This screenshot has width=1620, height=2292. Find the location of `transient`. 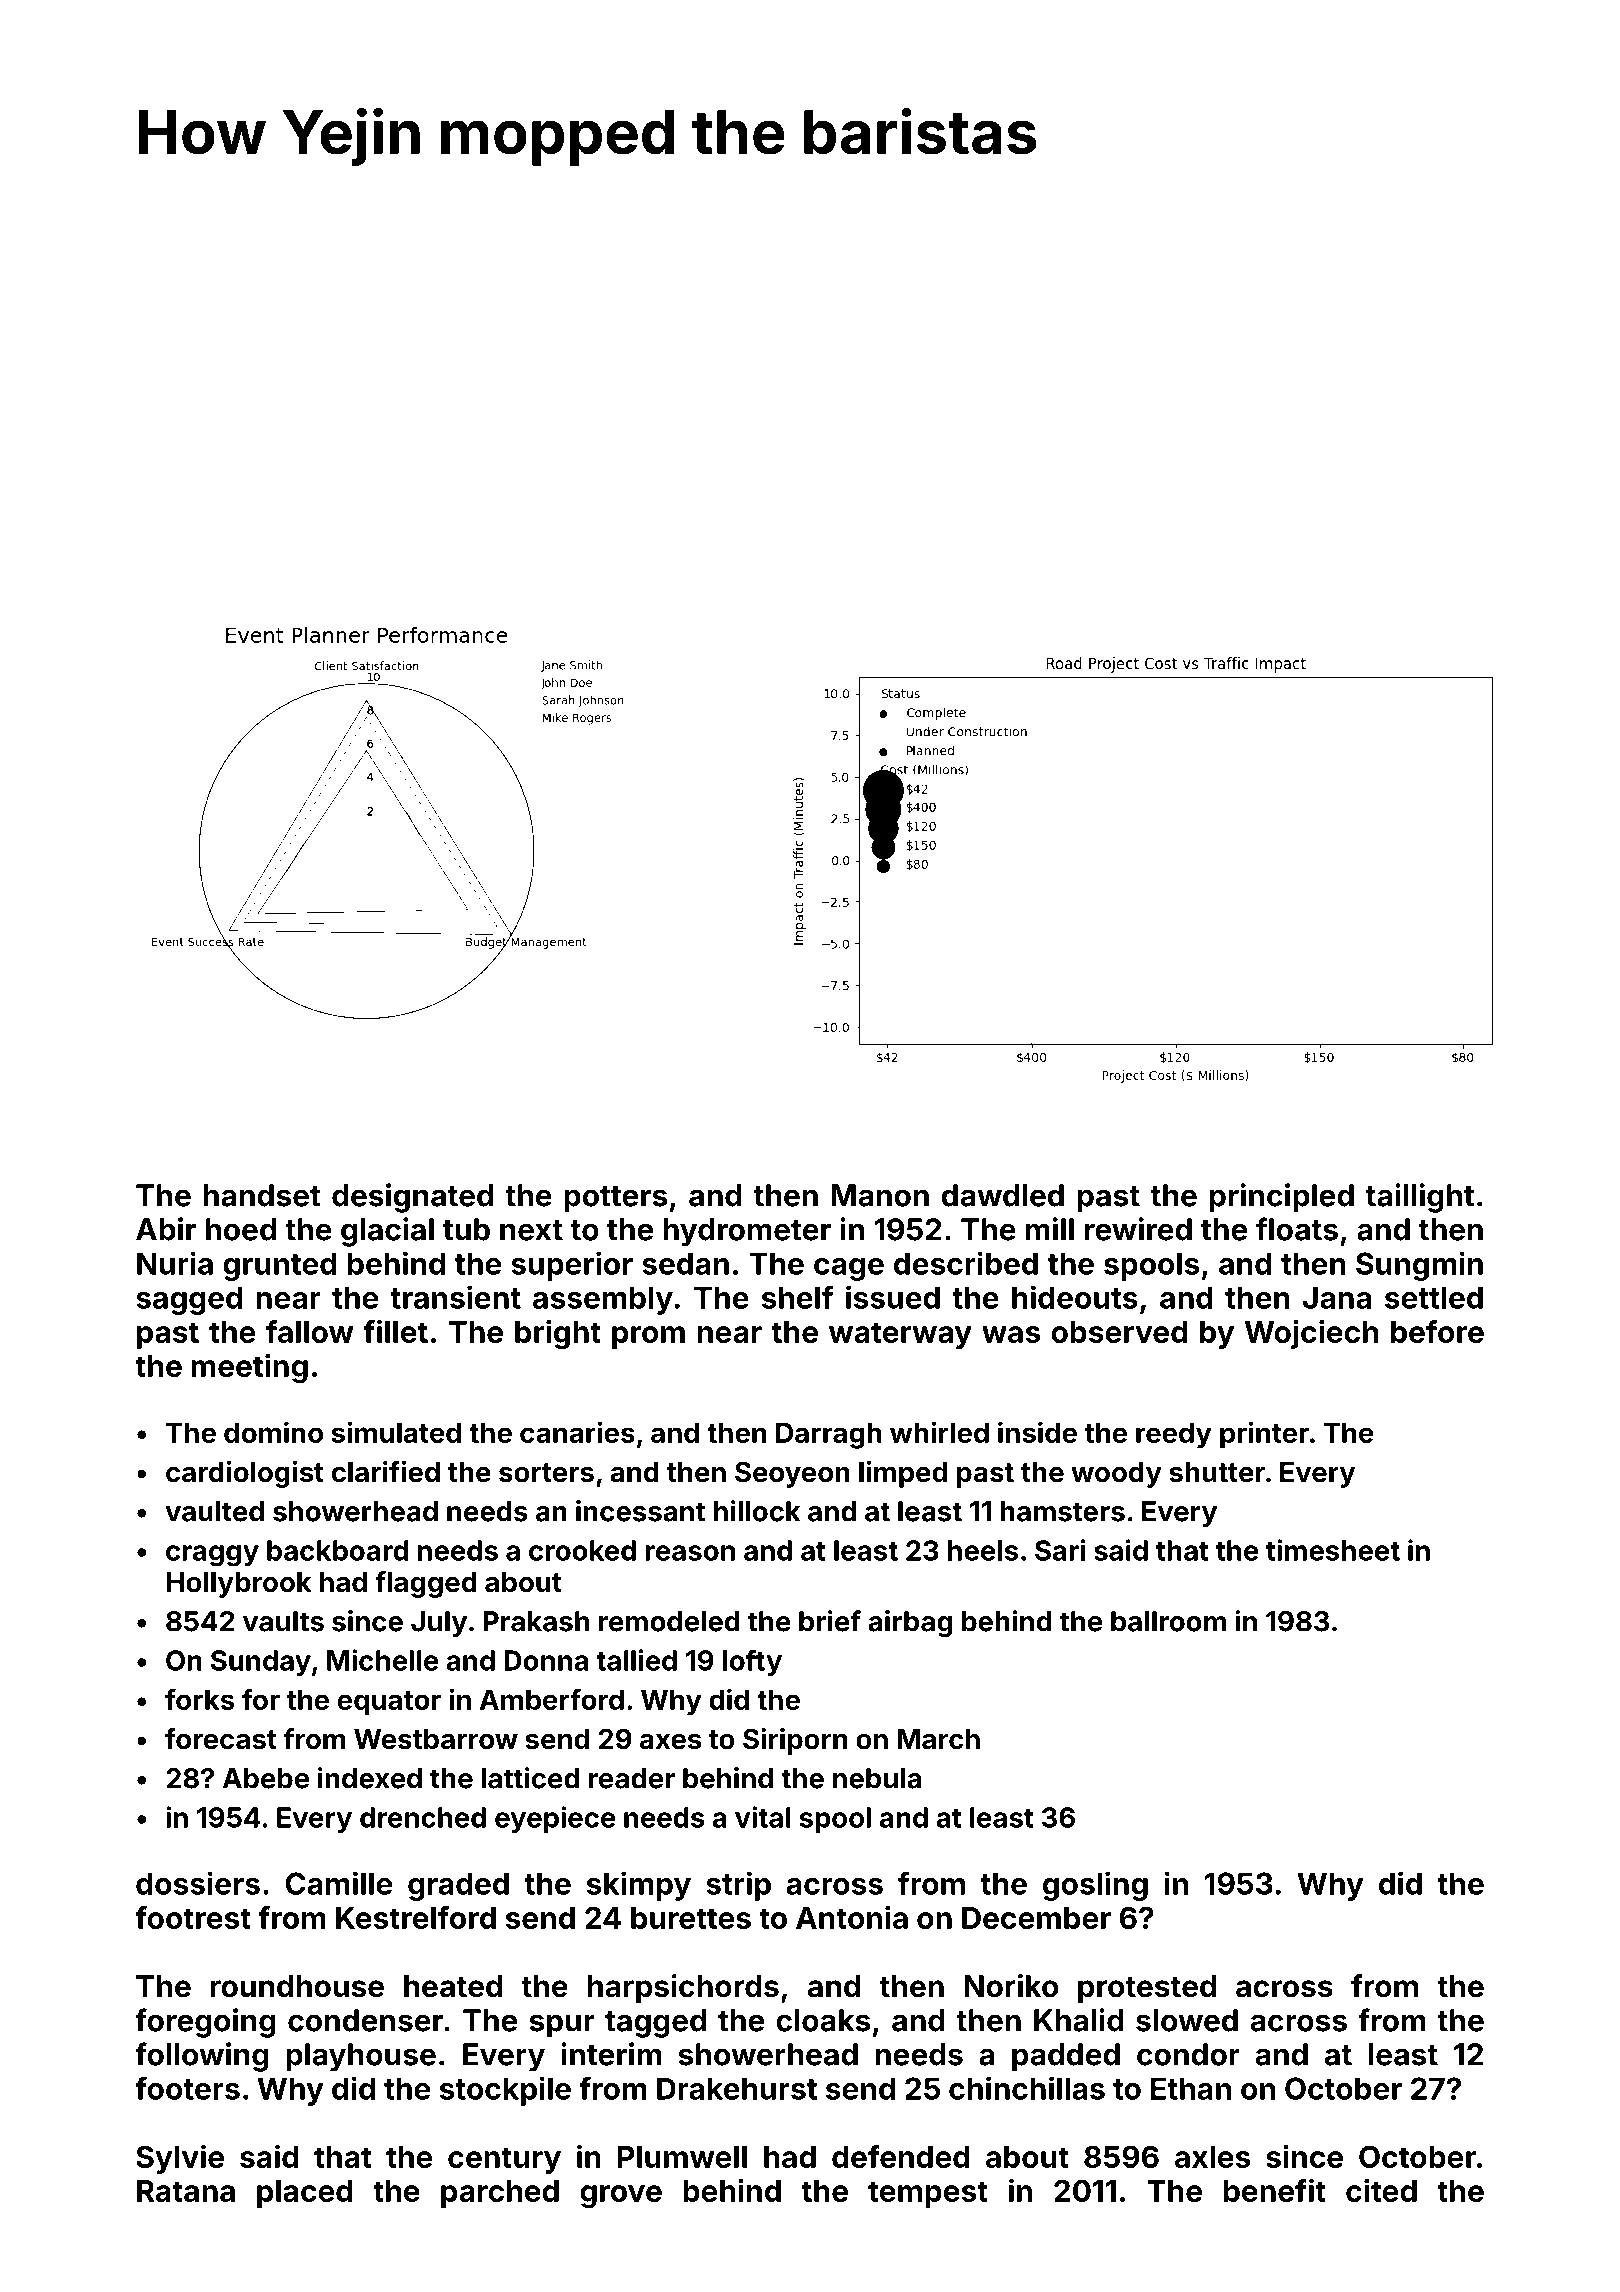

transient is located at coordinates (455, 1297).
